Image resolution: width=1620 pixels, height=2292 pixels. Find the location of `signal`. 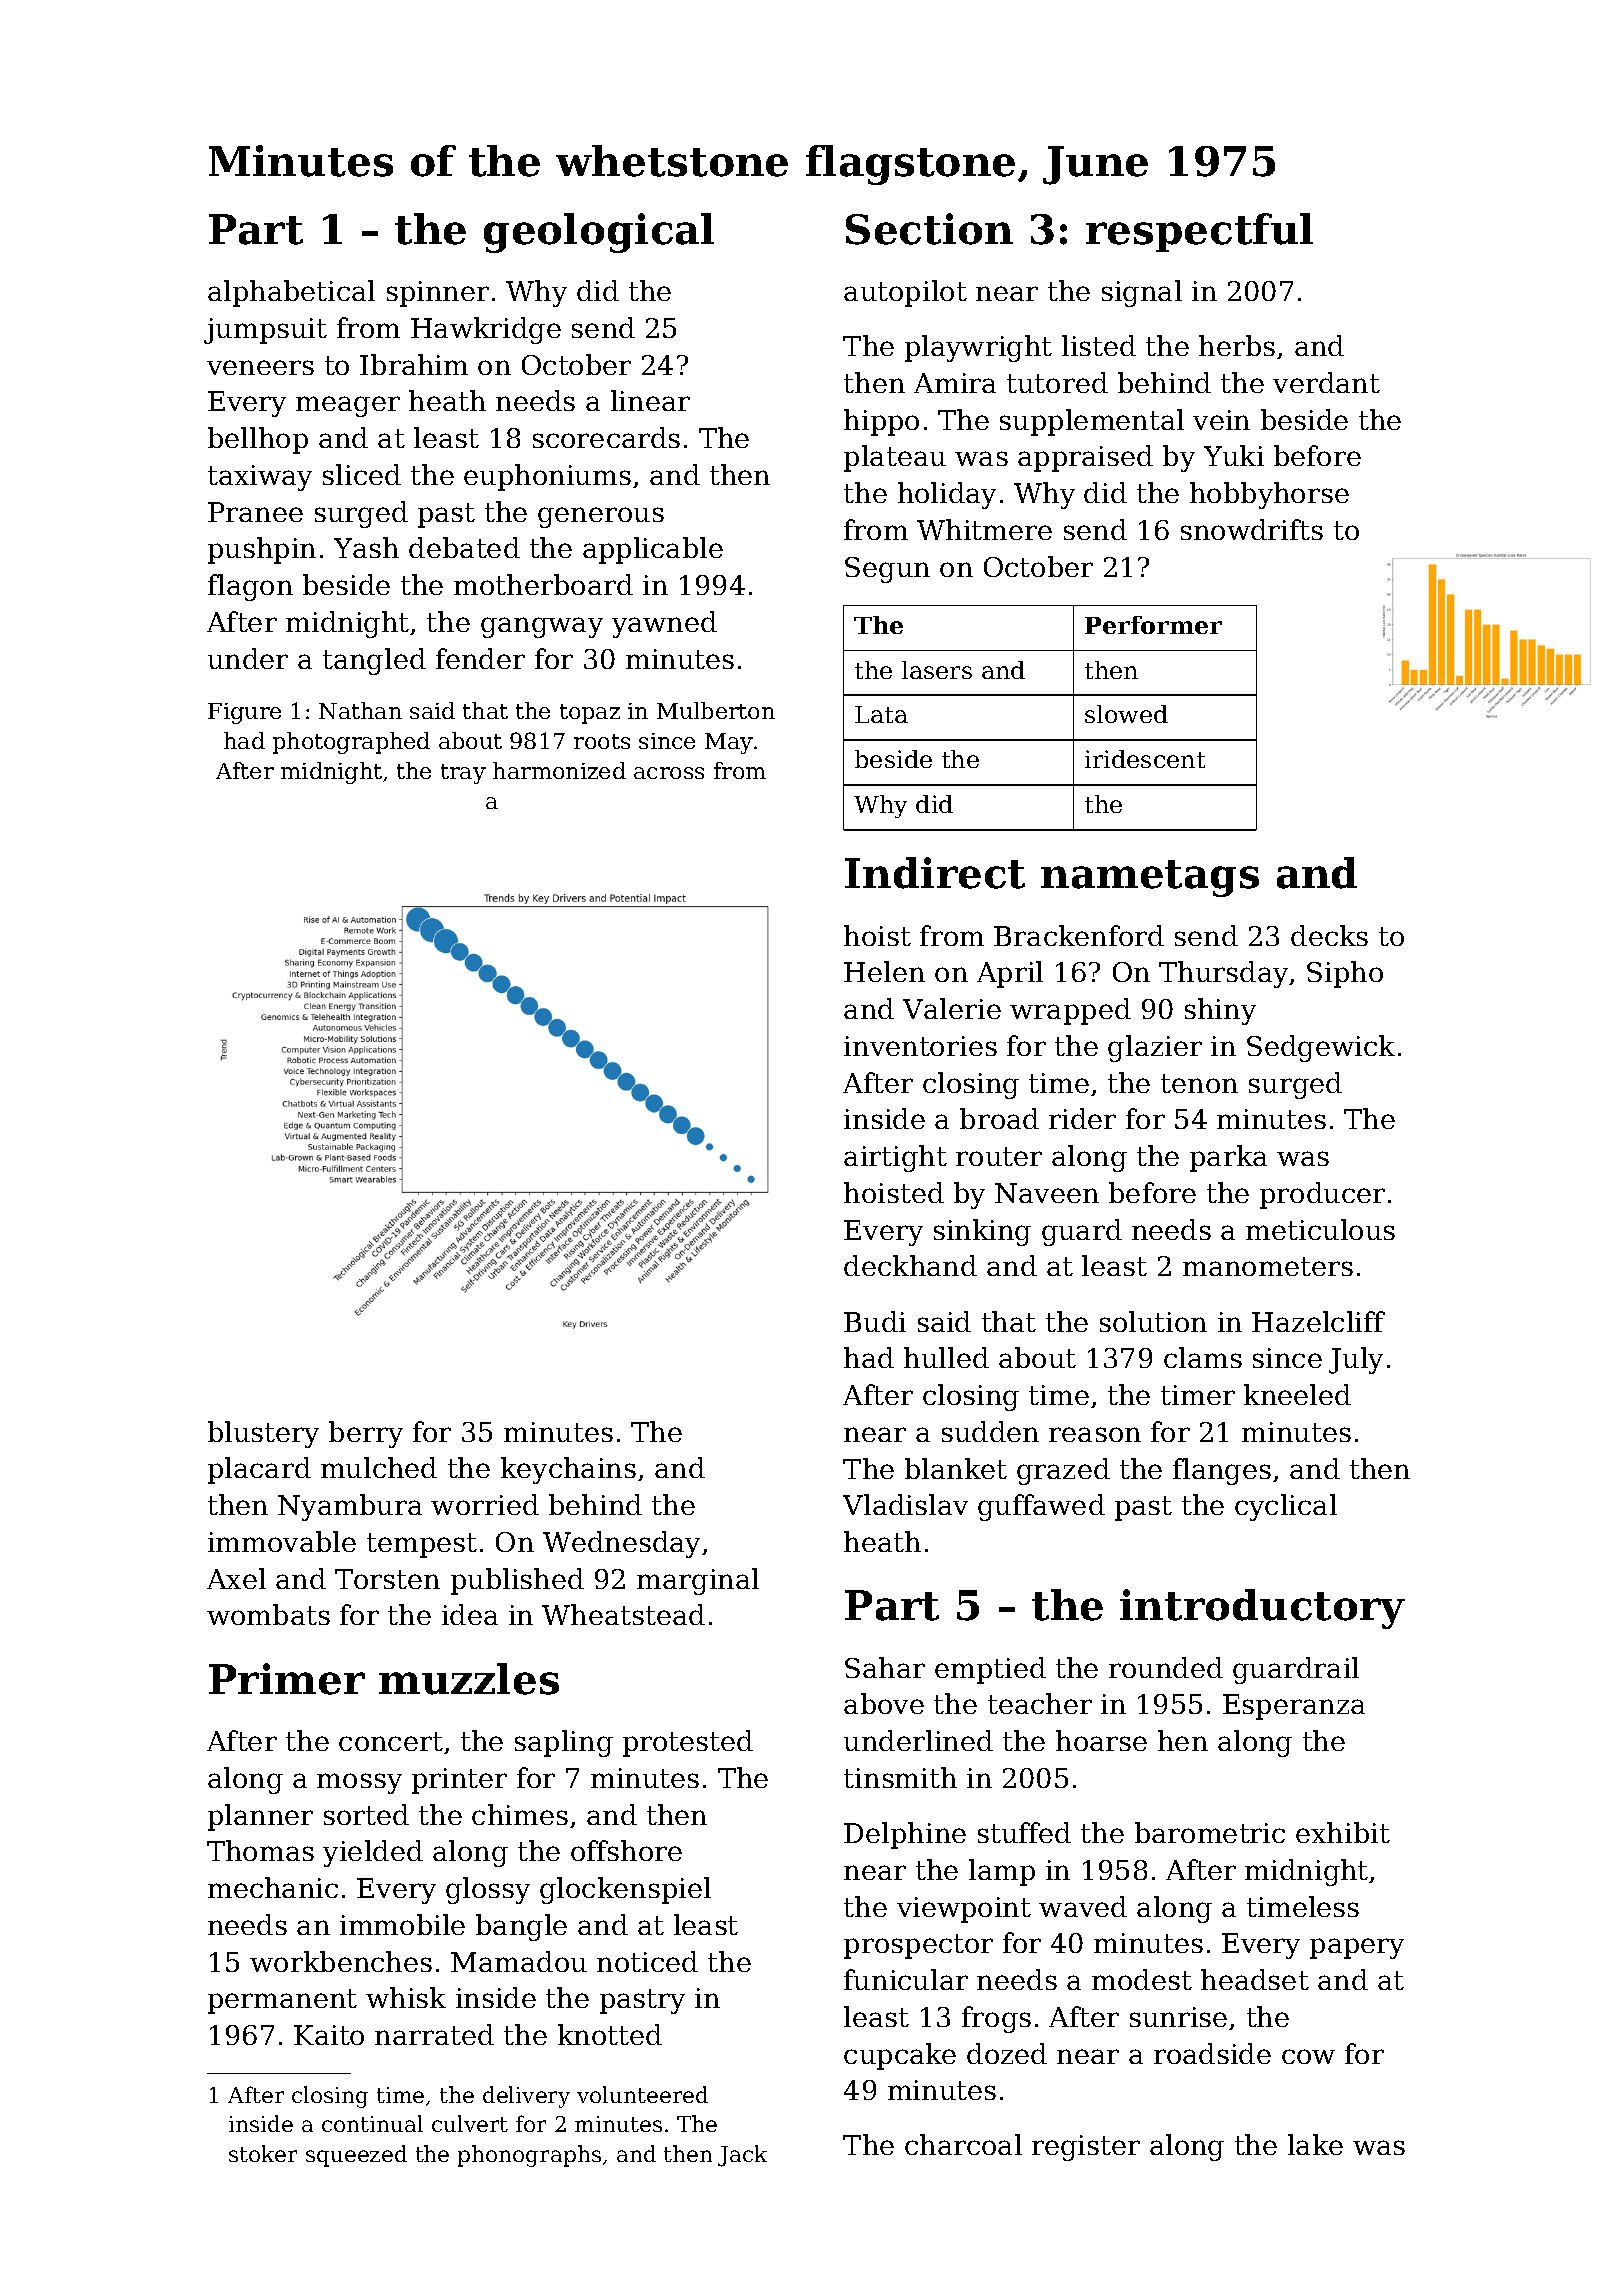

signal is located at coordinates (1142, 293).
